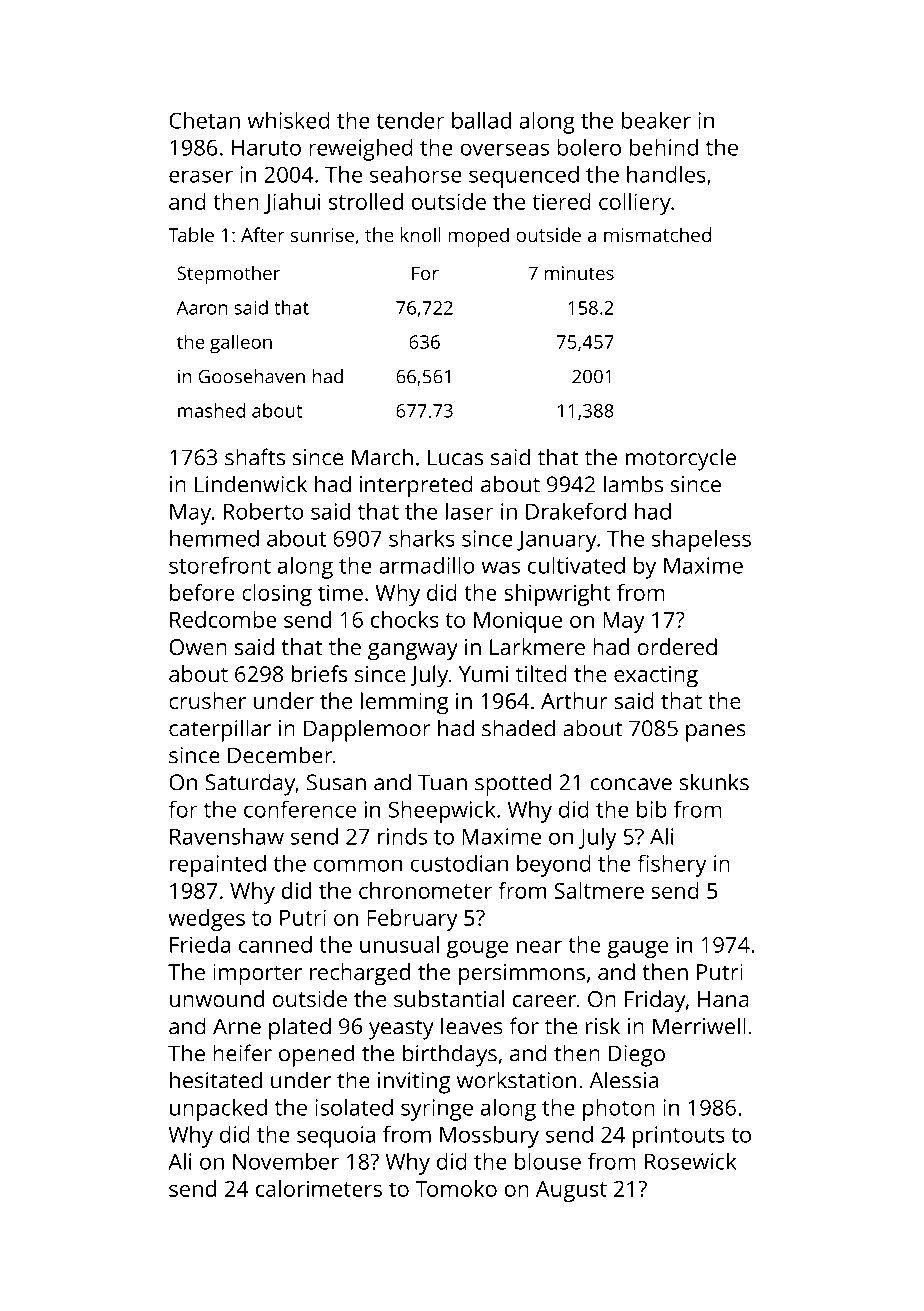 Image resolution: width=924 pixels, height=1311 pixels. What do you see at coordinates (217, 998) in the document?
I see `unwound` at bounding box center [217, 998].
